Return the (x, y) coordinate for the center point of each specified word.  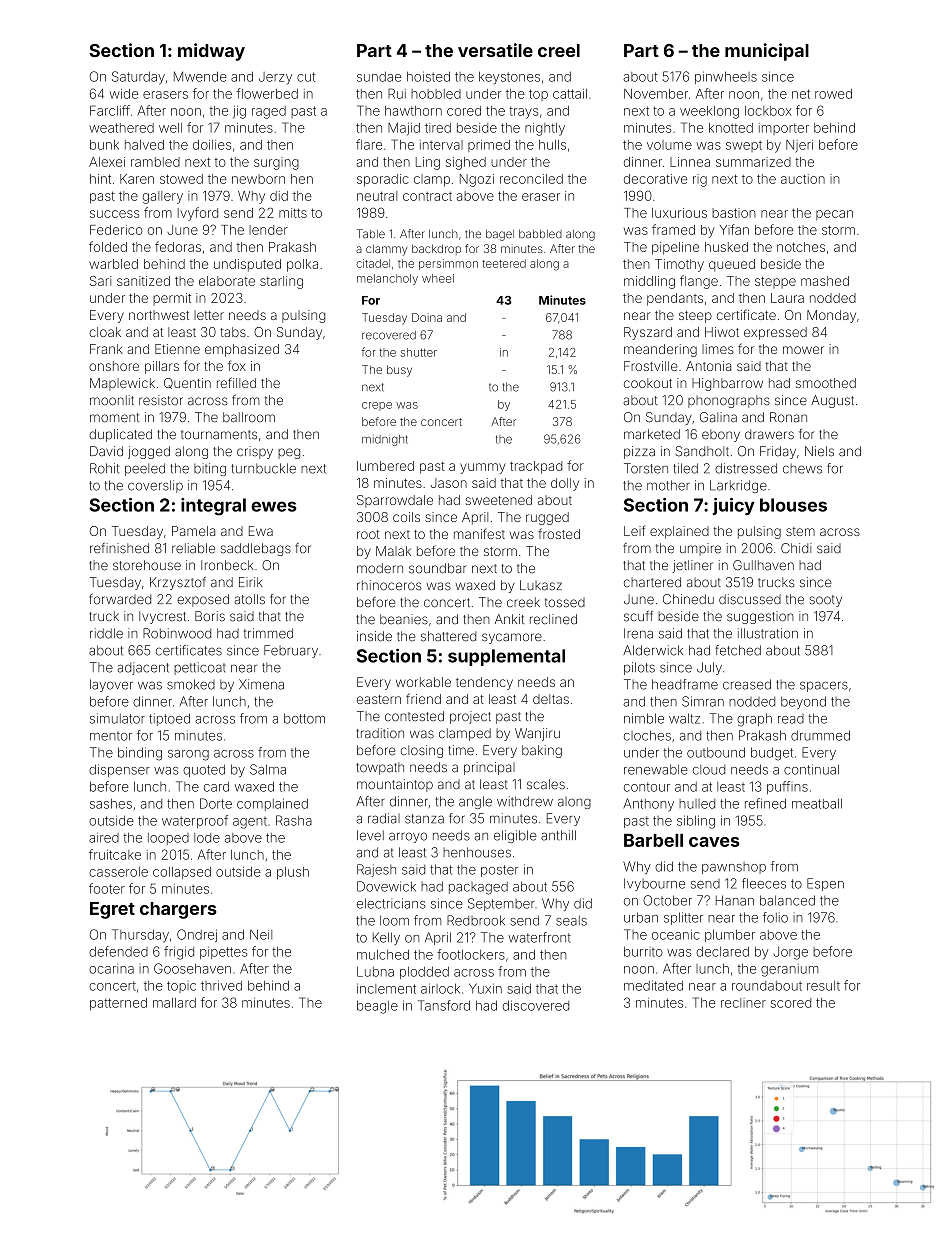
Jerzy (275, 78)
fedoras (178, 246)
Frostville (651, 366)
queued (732, 265)
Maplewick (122, 384)
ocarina (111, 969)
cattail (570, 94)
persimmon (448, 264)
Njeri (799, 146)
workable (423, 682)
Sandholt (702, 451)
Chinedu (688, 599)
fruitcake (115, 854)
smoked (191, 684)
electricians (391, 903)
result (823, 986)
